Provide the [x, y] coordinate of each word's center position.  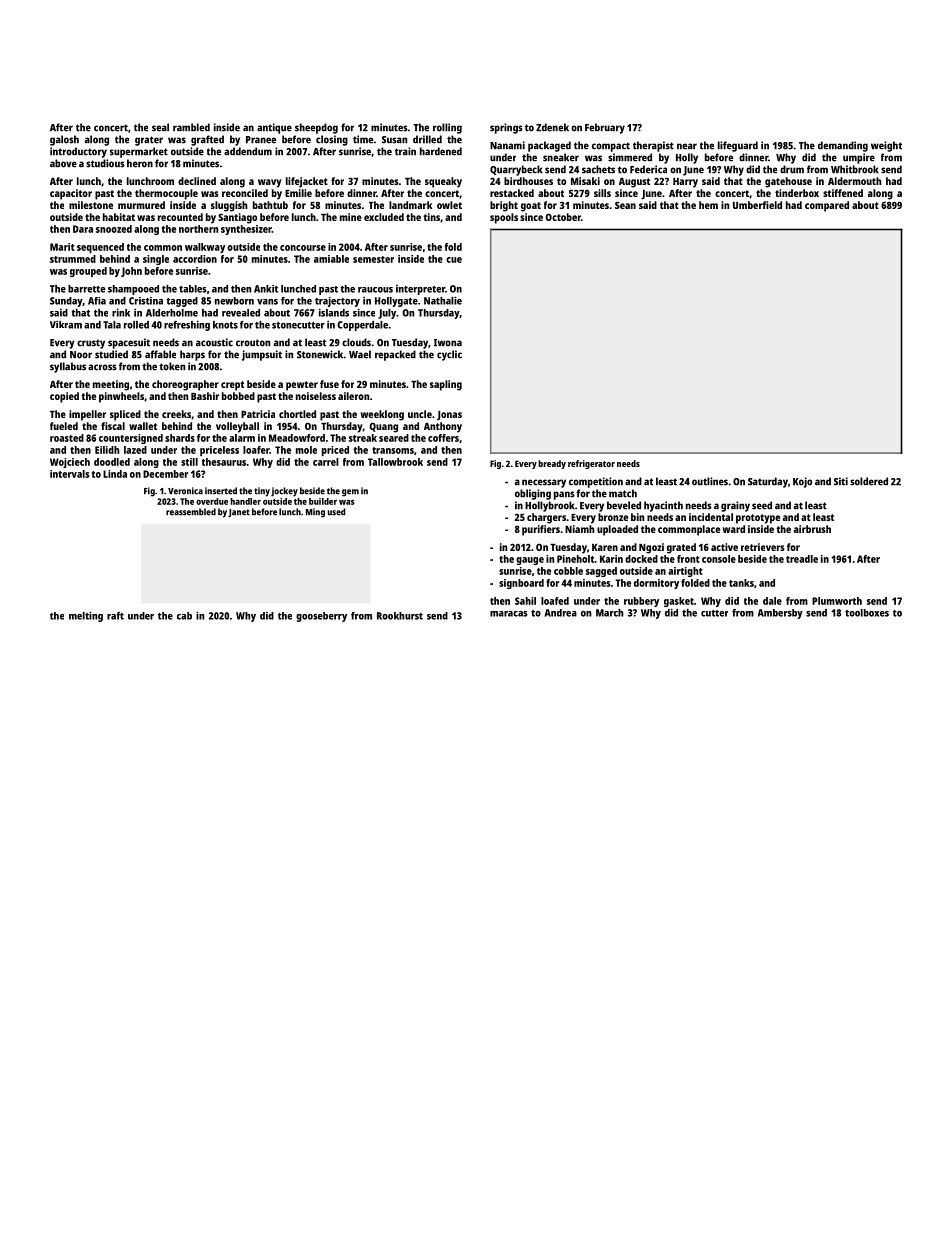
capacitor [71, 194]
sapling [446, 385]
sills [602, 193]
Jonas [449, 415]
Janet [239, 513]
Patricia [258, 414]
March [609, 613]
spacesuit [129, 343]
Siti [841, 481]
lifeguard [738, 146]
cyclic [449, 355]
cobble [568, 571]
